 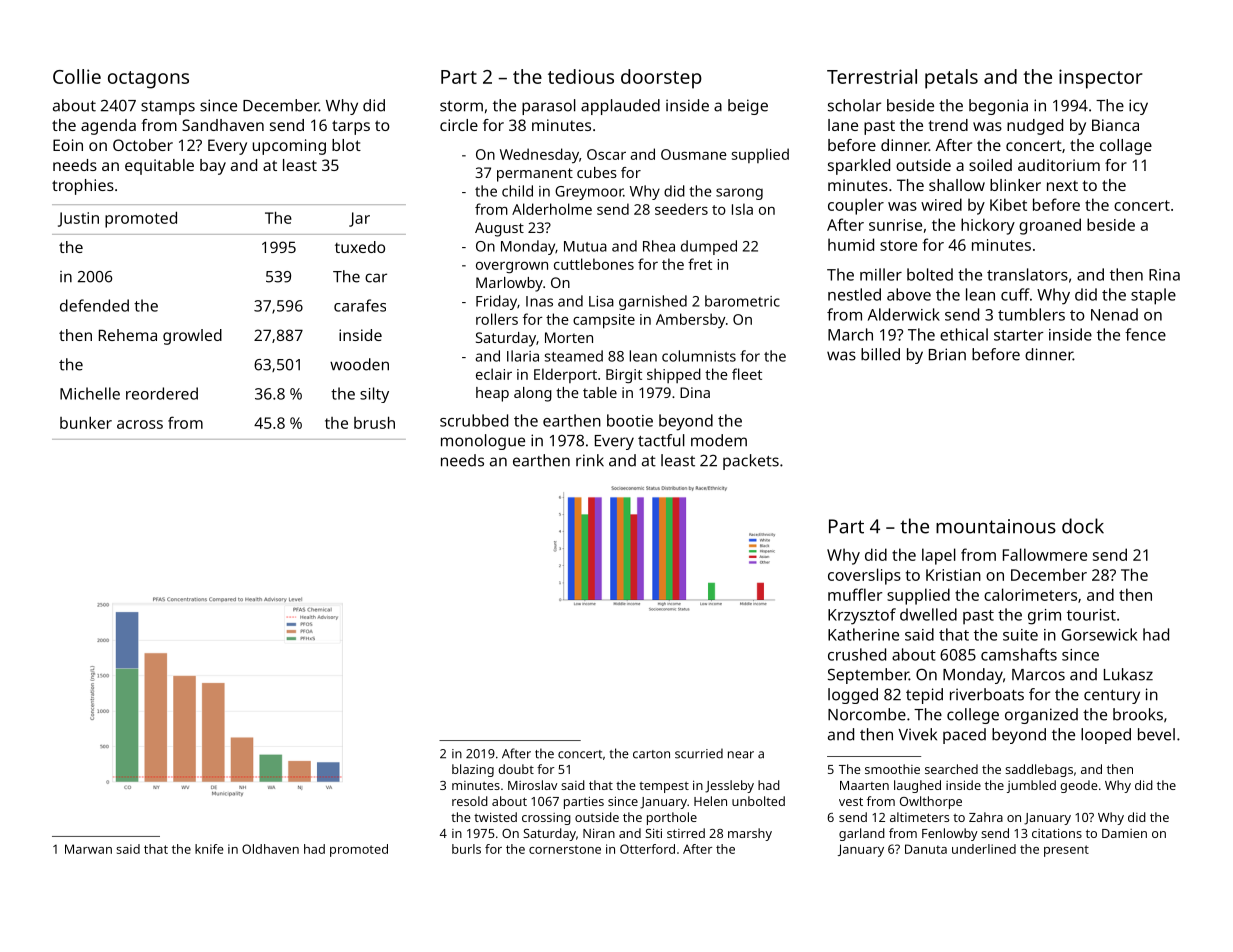 I want to click on fence, so click(x=1145, y=334).
